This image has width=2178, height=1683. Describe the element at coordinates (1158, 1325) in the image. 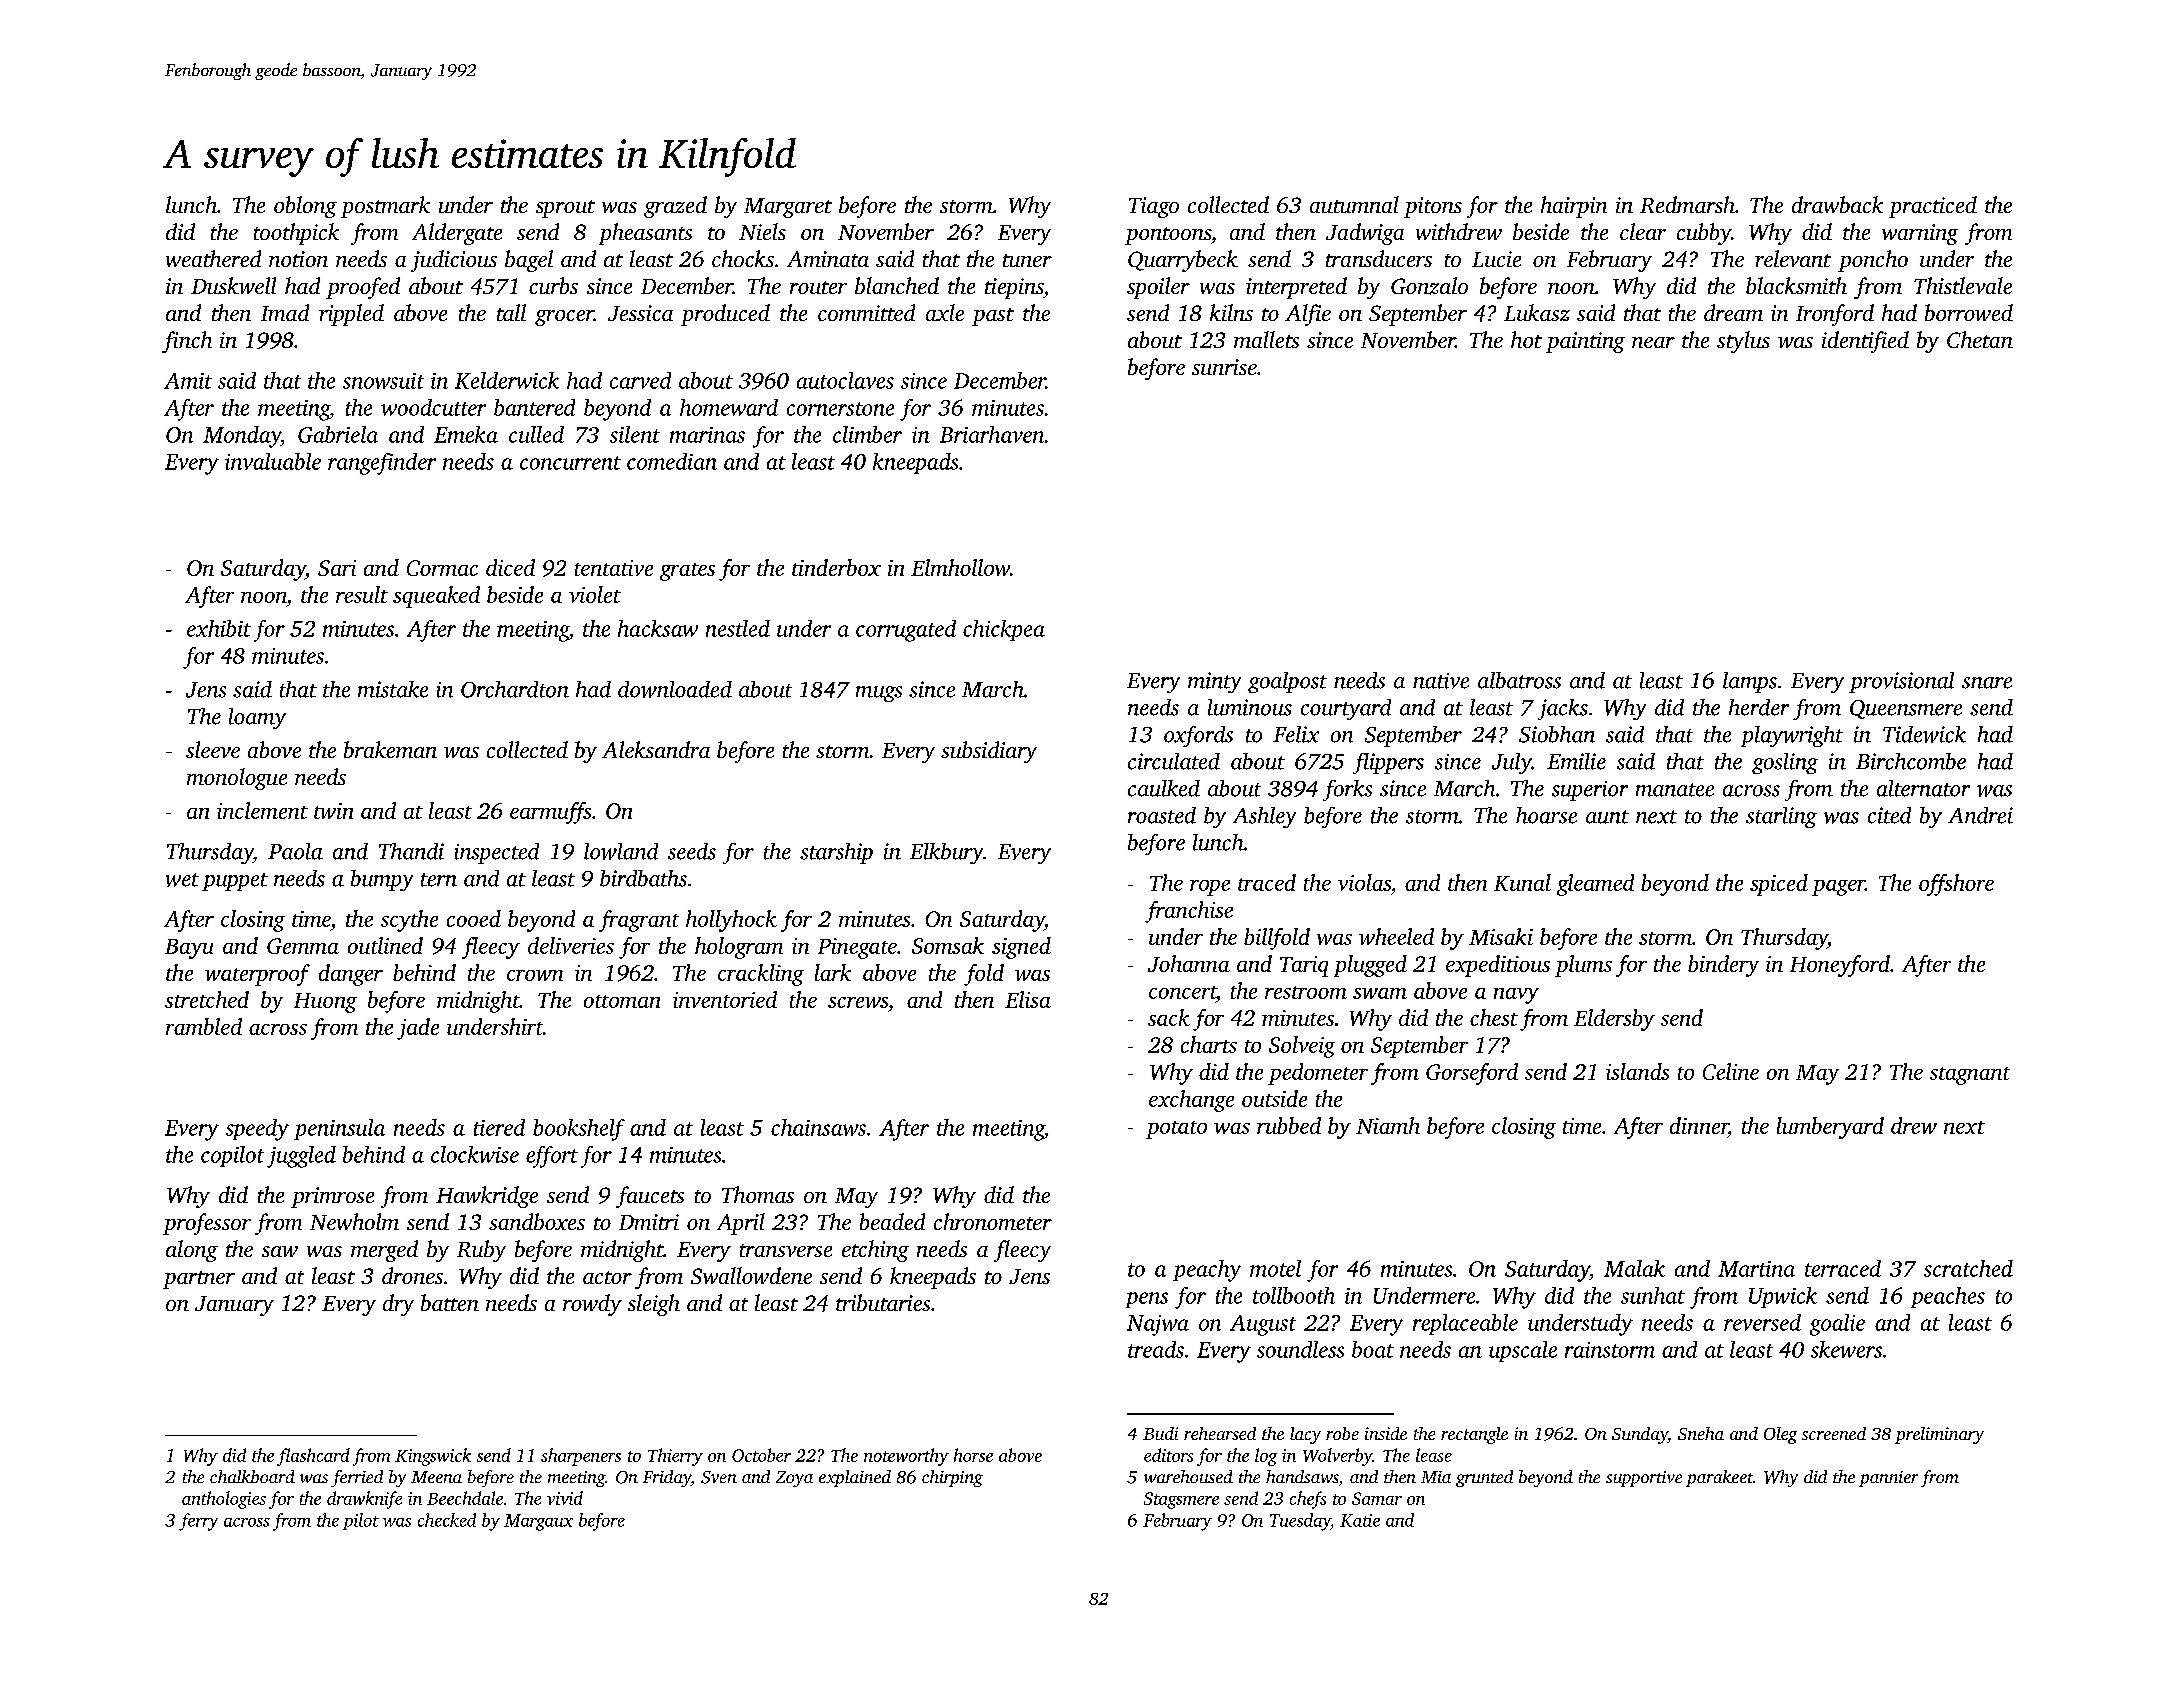

I see `Najwa` at that location.
